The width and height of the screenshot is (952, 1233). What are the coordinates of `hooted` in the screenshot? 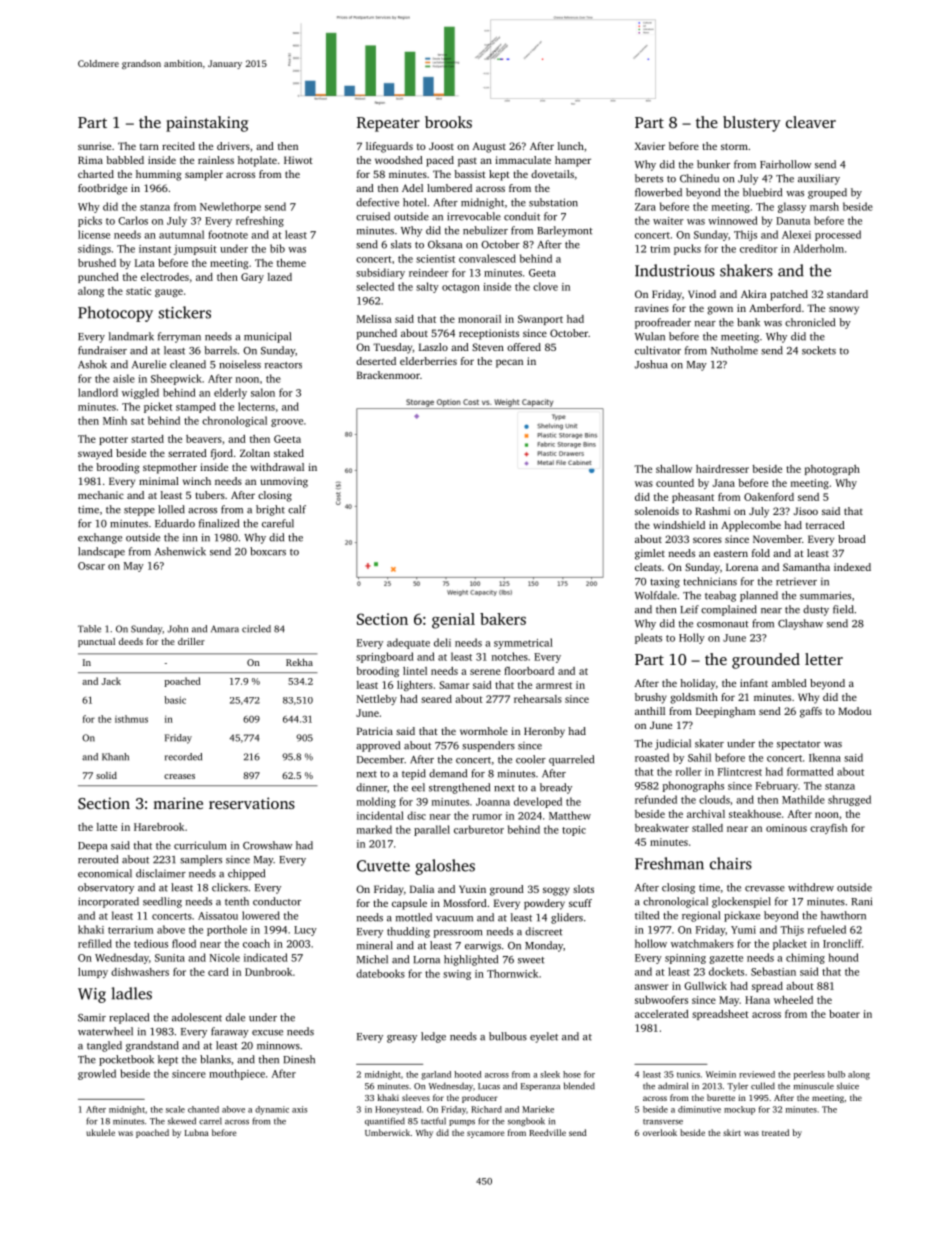 It's located at (468, 1074).
